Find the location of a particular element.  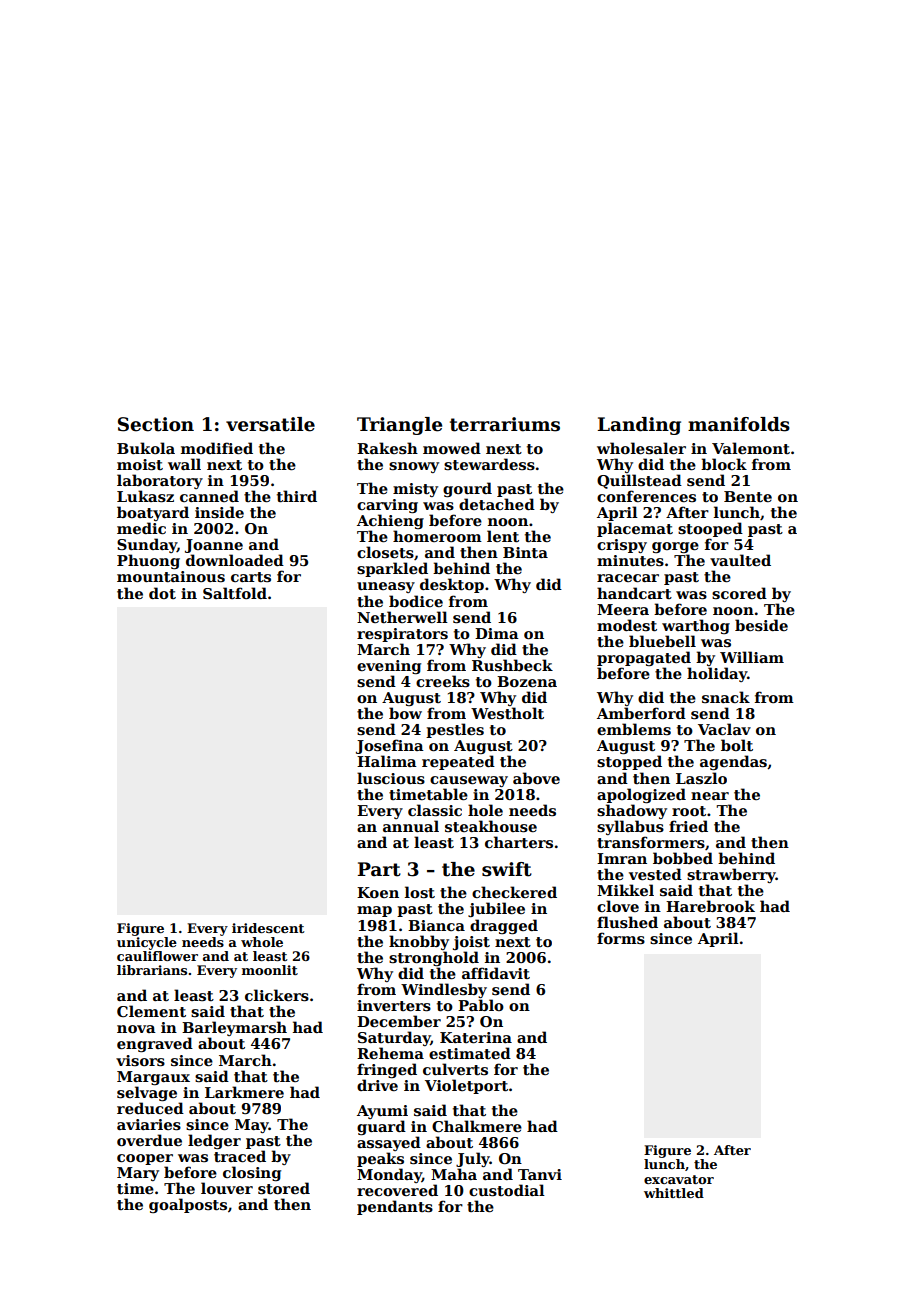

Mary is located at coordinates (138, 1174).
